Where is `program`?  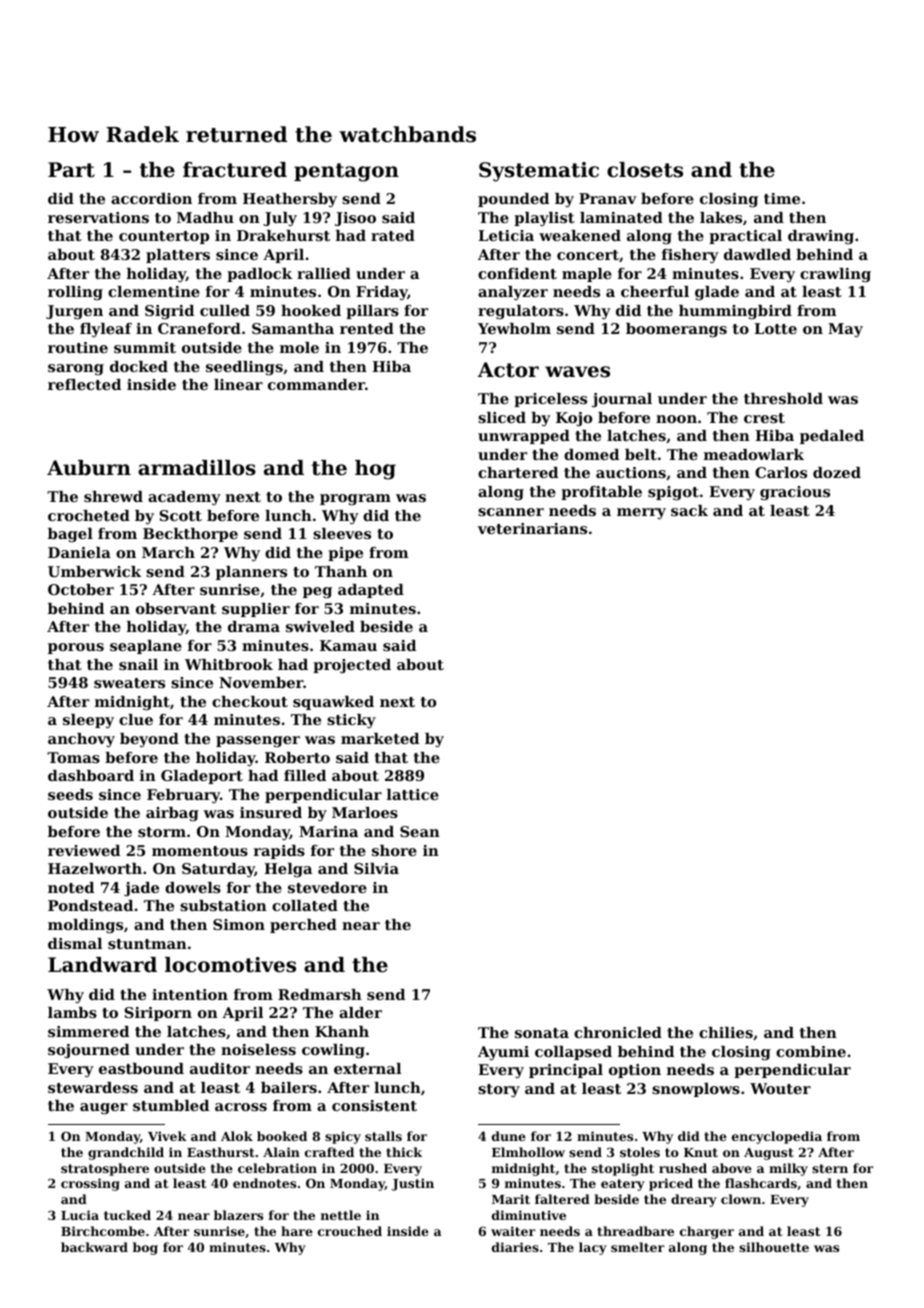 program is located at coordinates (355, 499).
